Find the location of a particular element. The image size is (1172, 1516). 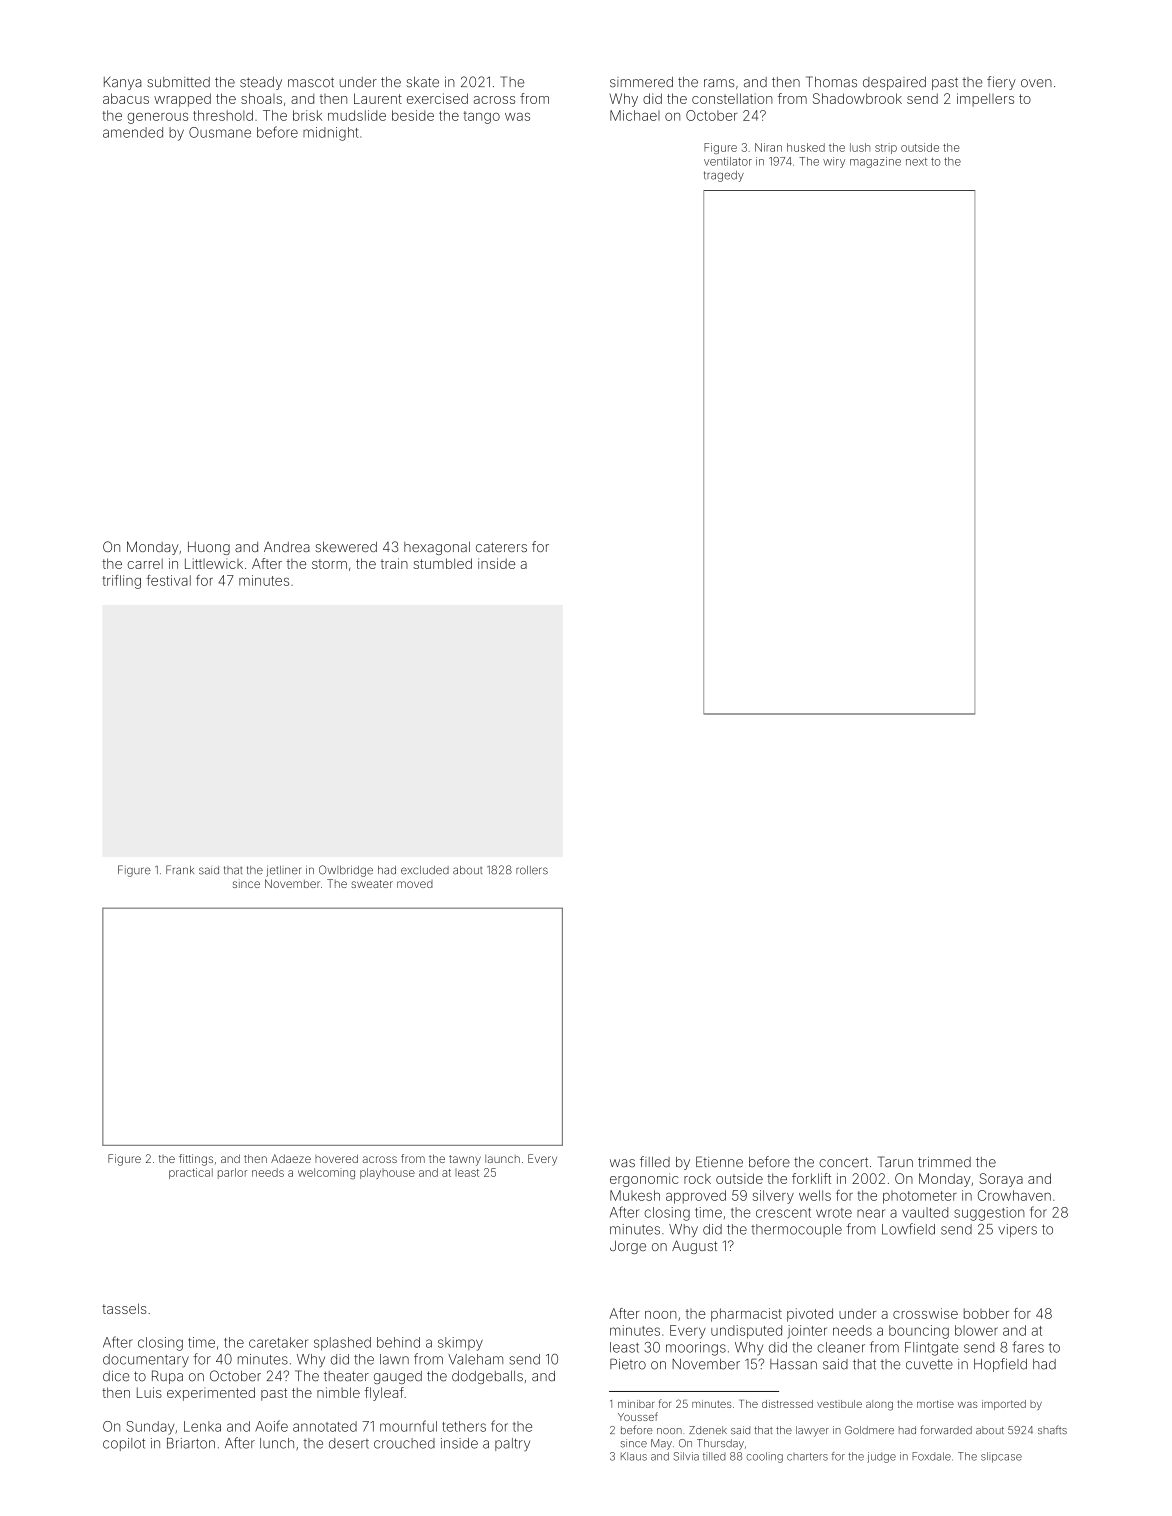

simmered is located at coordinates (641, 82).
